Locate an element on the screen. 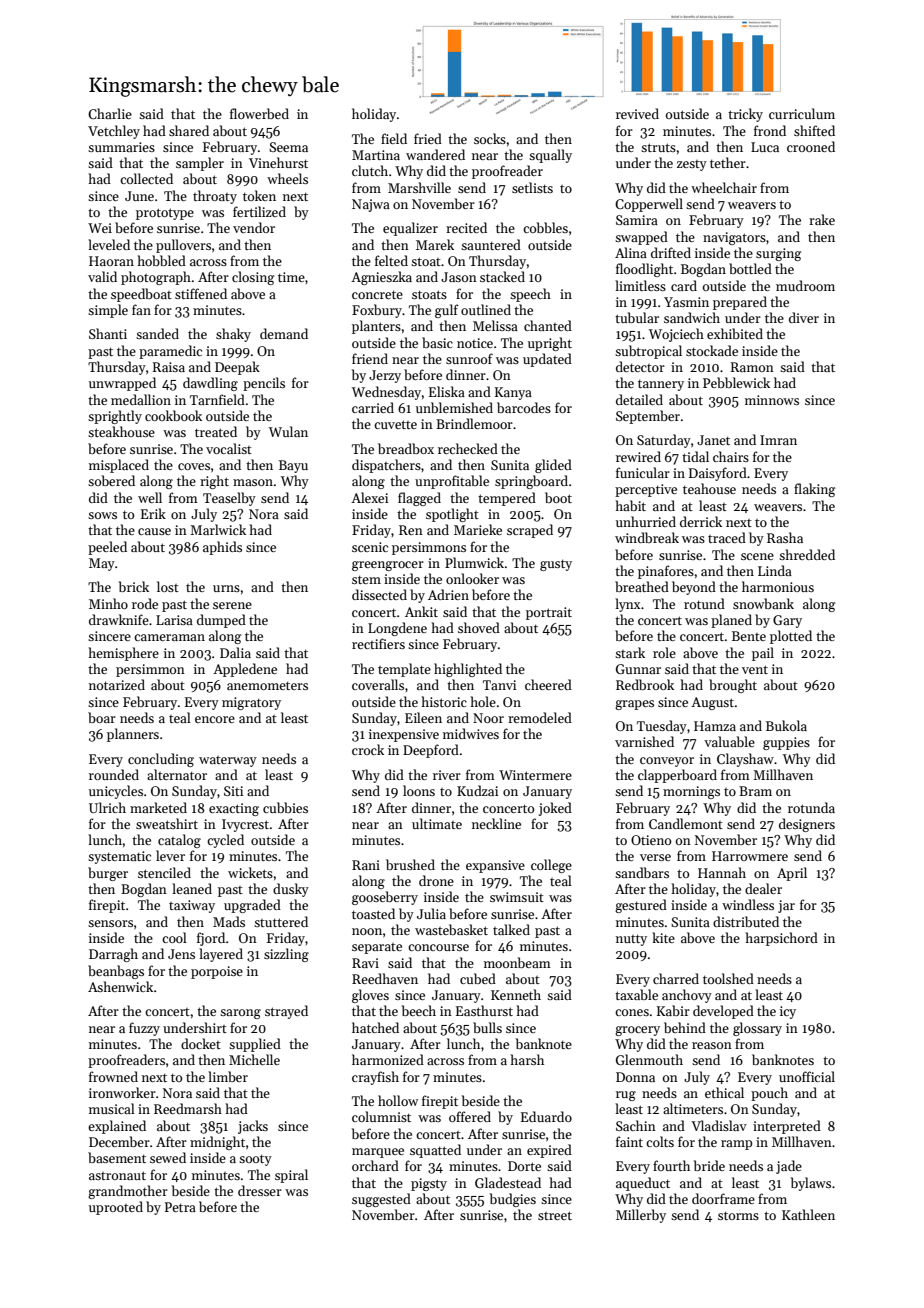  surging is located at coordinates (779, 254).
